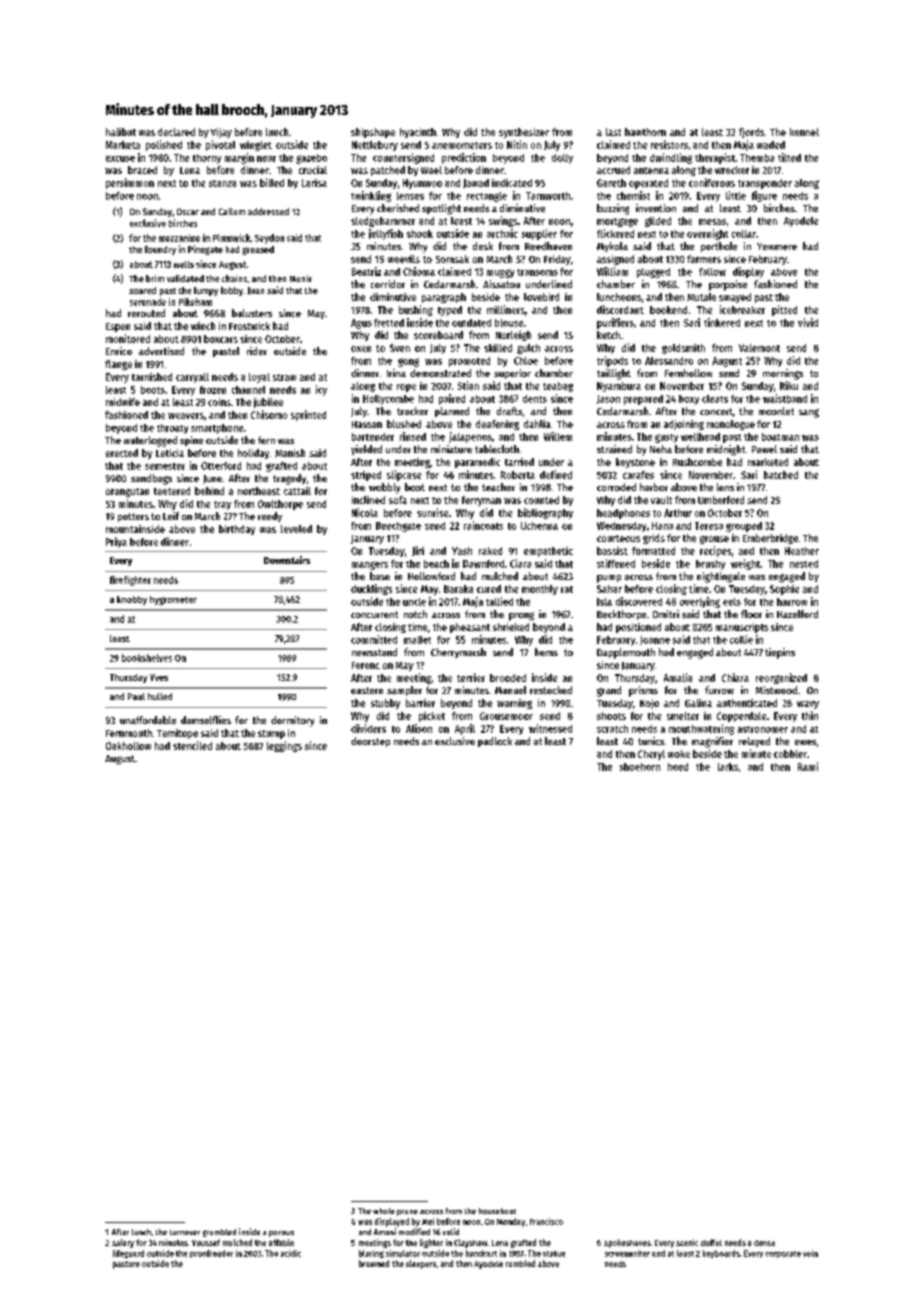  What do you see at coordinates (123, 1243) in the image?
I see `salary` at bounding box center [123, 1243].
